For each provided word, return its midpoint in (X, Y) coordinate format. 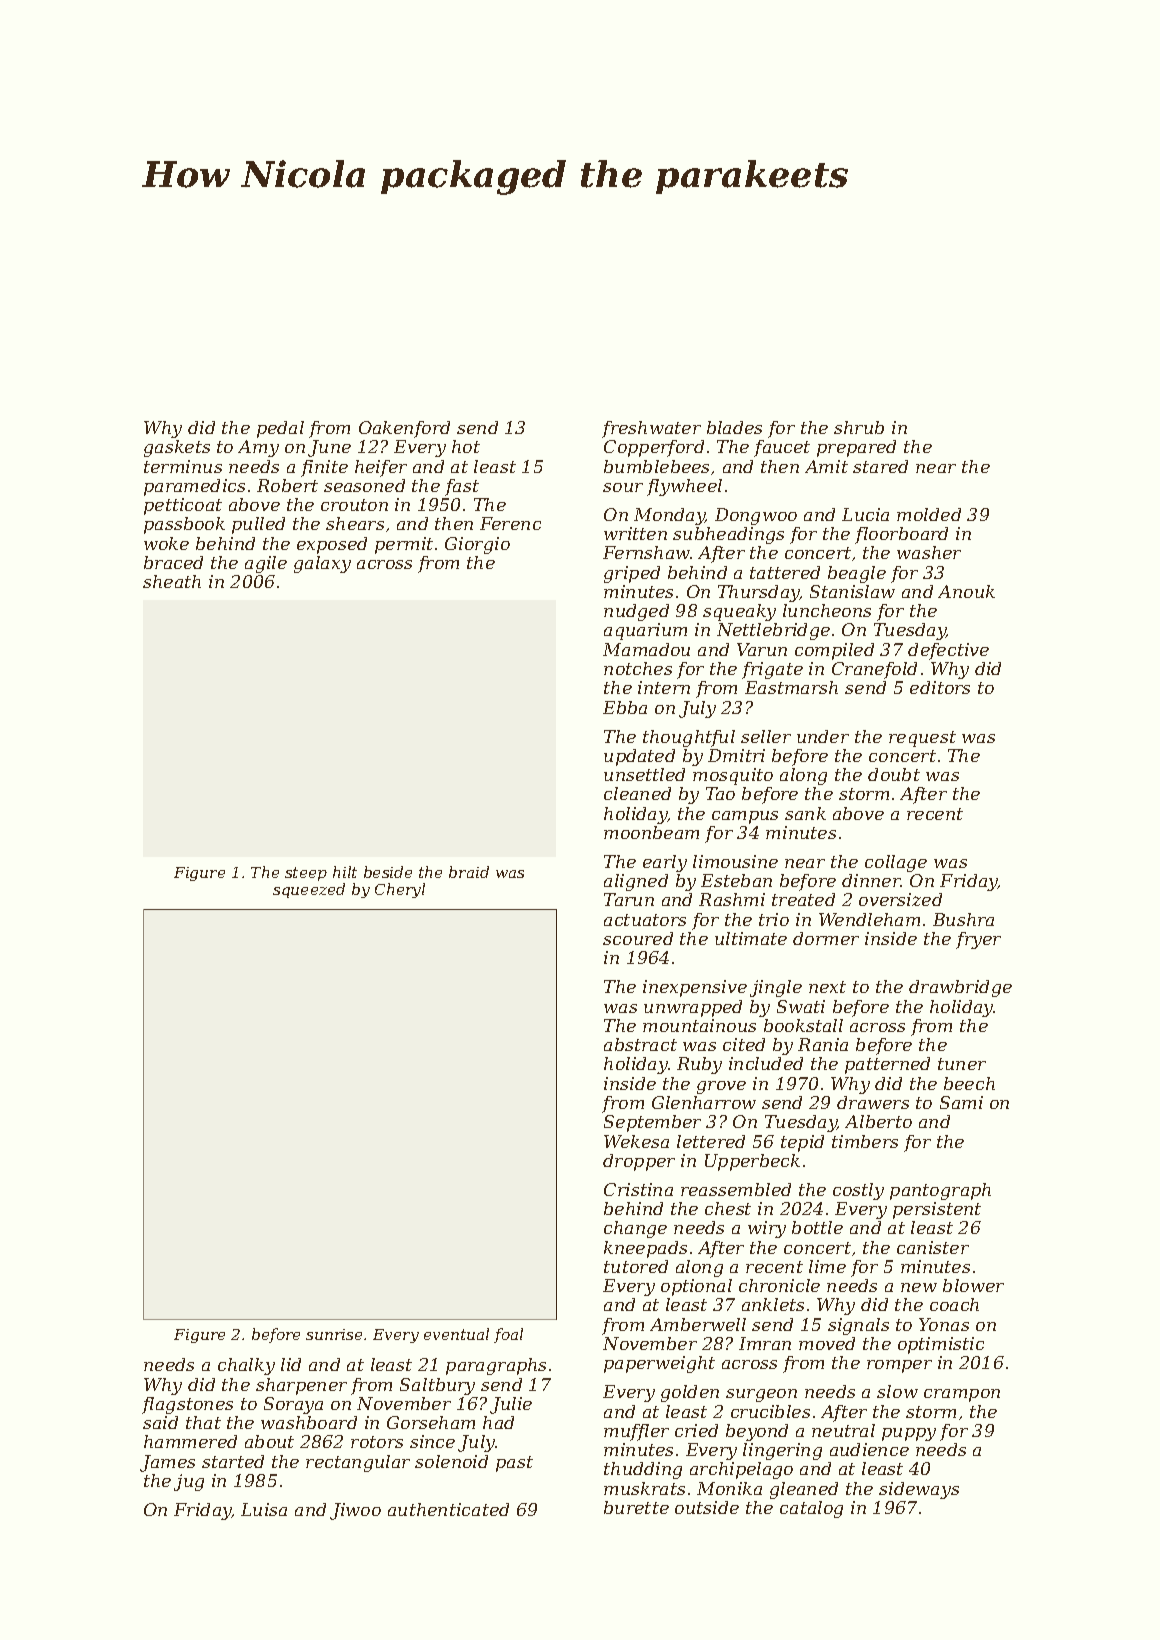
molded (929, 514)
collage (896, 863)
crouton (354, 505)
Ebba (625, 707)
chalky (246, 1366)
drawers (873, 1102)
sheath (172, 581)
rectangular (358, 1463)
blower (973, 1285)
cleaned (637, 793)
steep (306, 874)
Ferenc (510, 523)
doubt (894, 774)
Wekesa (636, 1141)
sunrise (334, 1334)
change (635, 1229)
